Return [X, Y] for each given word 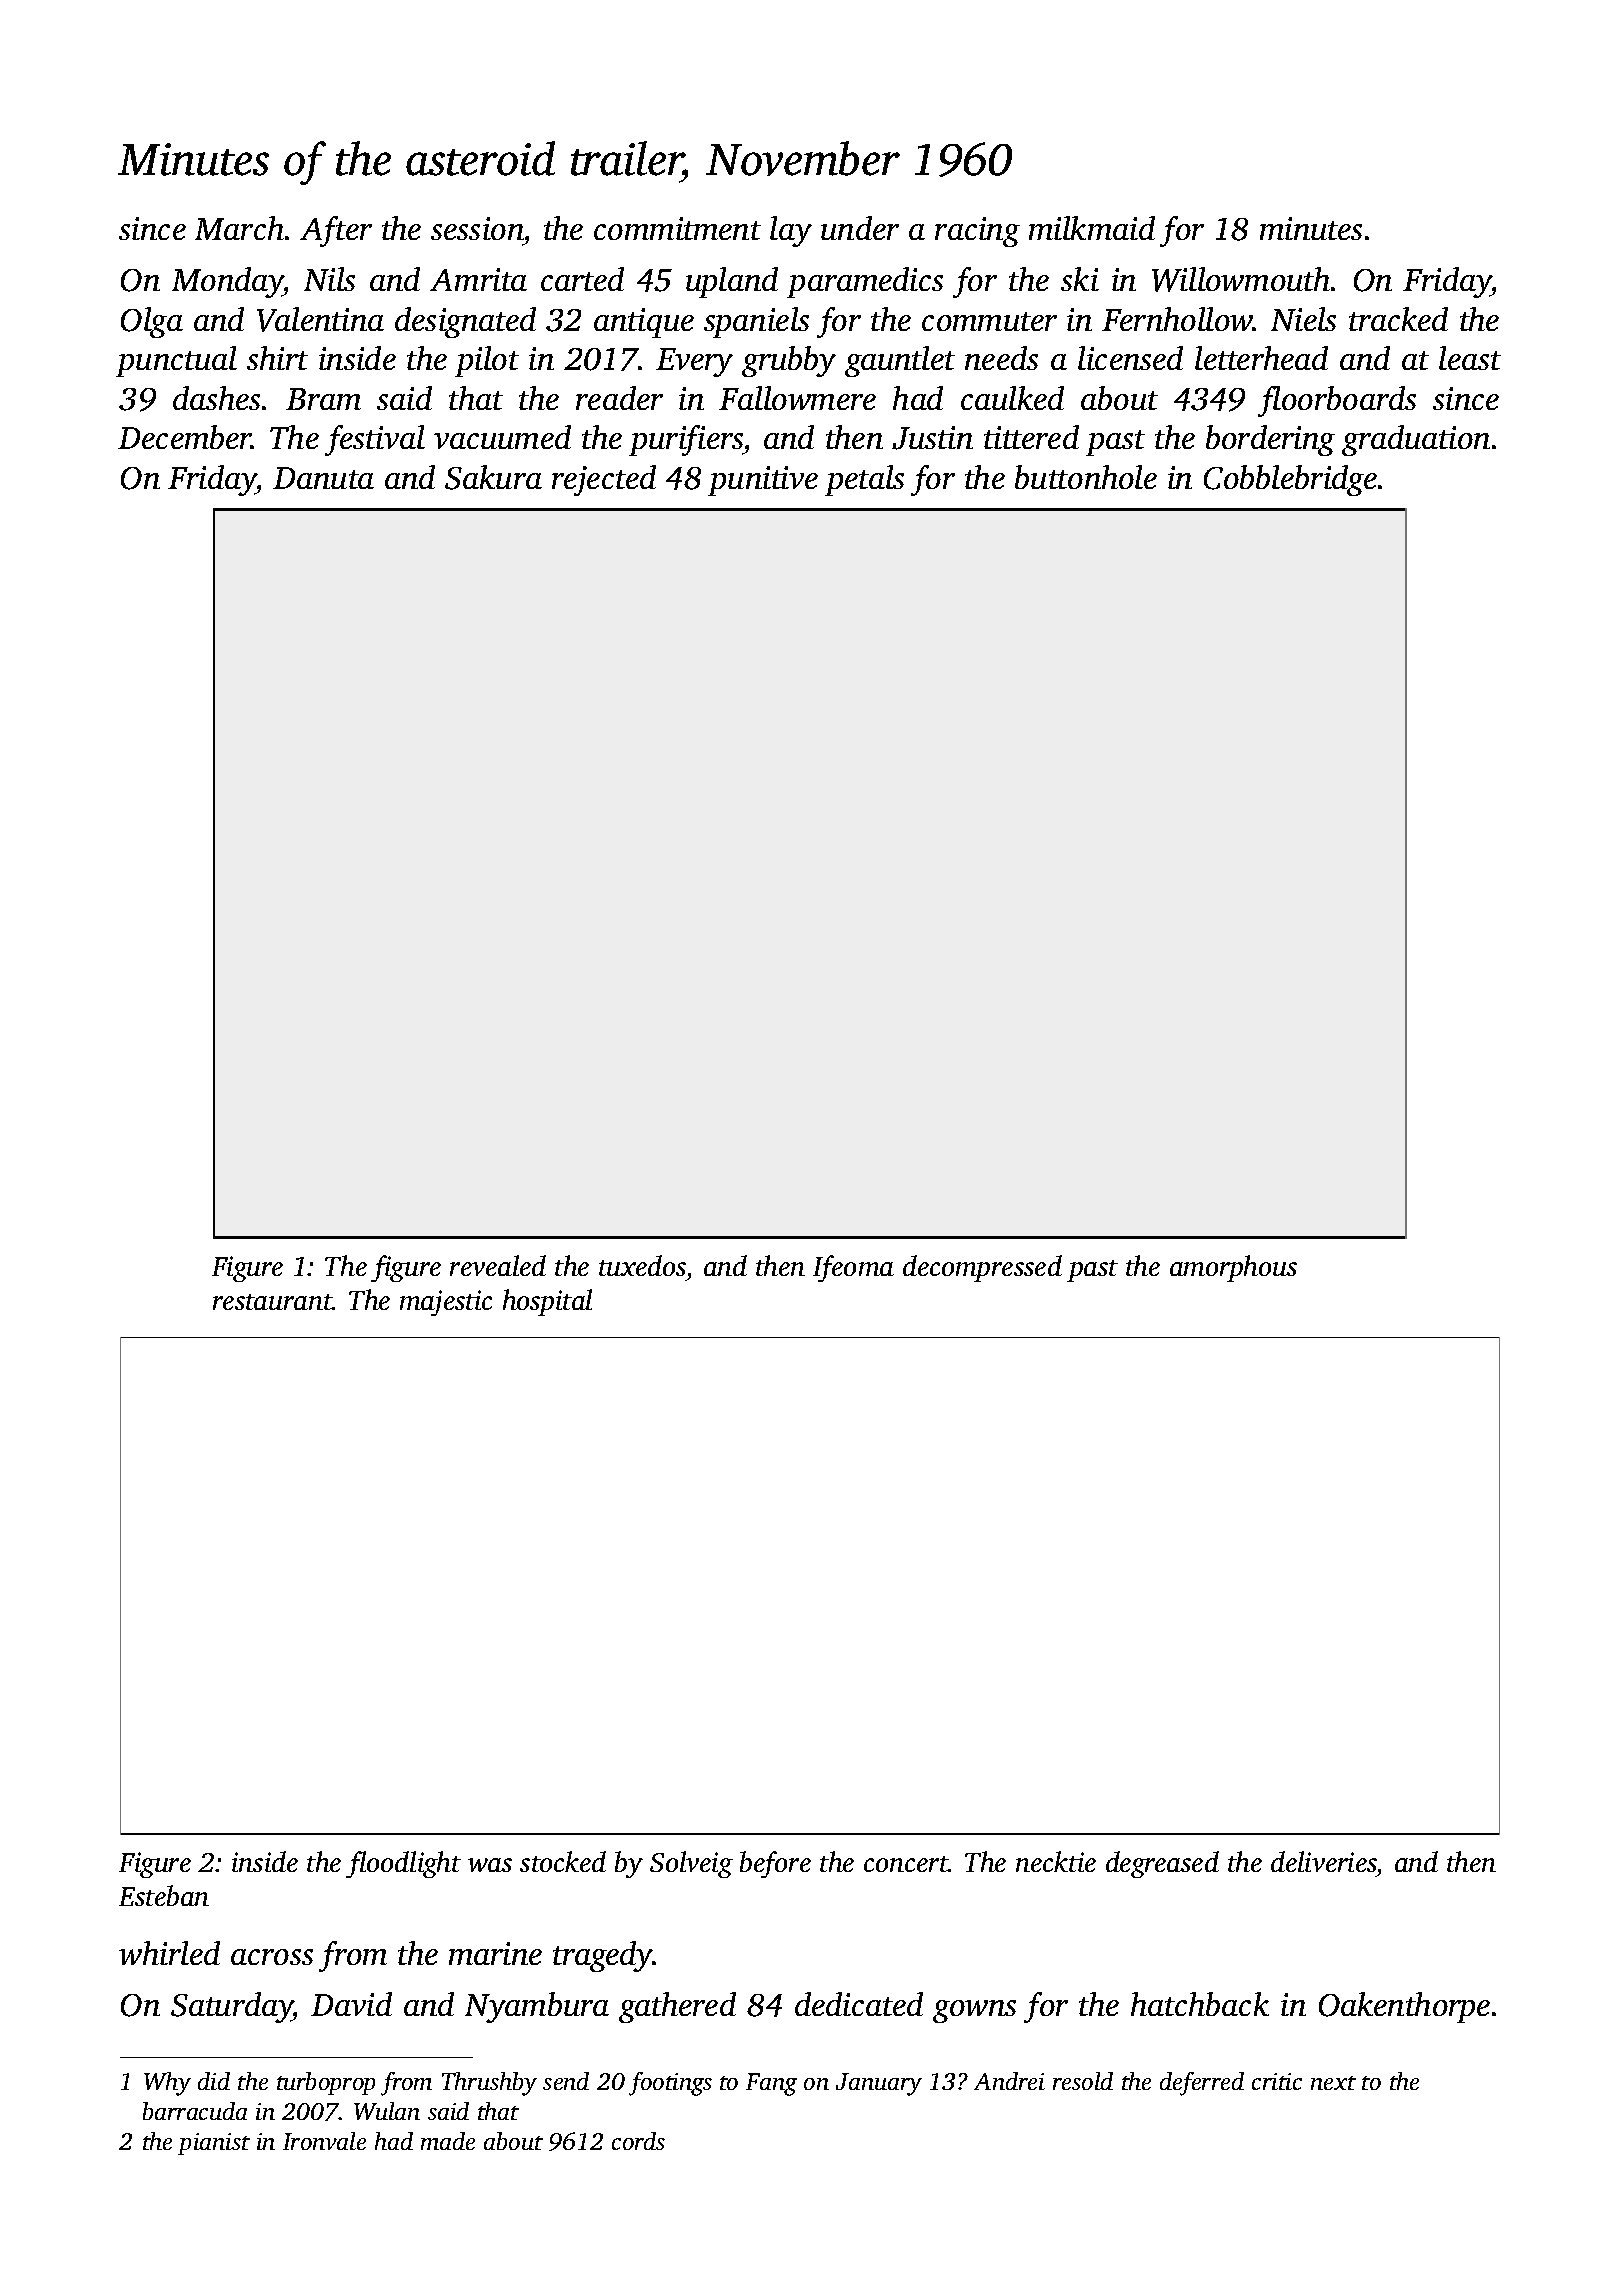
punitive [763, 481]
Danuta [323, 478]
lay [791, 231]
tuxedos [642, 1265]
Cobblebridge [1290, 480]
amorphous [1233, 1268]
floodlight [403, 1864]
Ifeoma [853, 1268]
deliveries [1324, 1861]
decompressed [982, 1268]
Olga [152, 322]
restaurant [273, 1302]
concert [906, 1864]
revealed [498, 1265]
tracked [1398, 319]
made [448, 2141]
